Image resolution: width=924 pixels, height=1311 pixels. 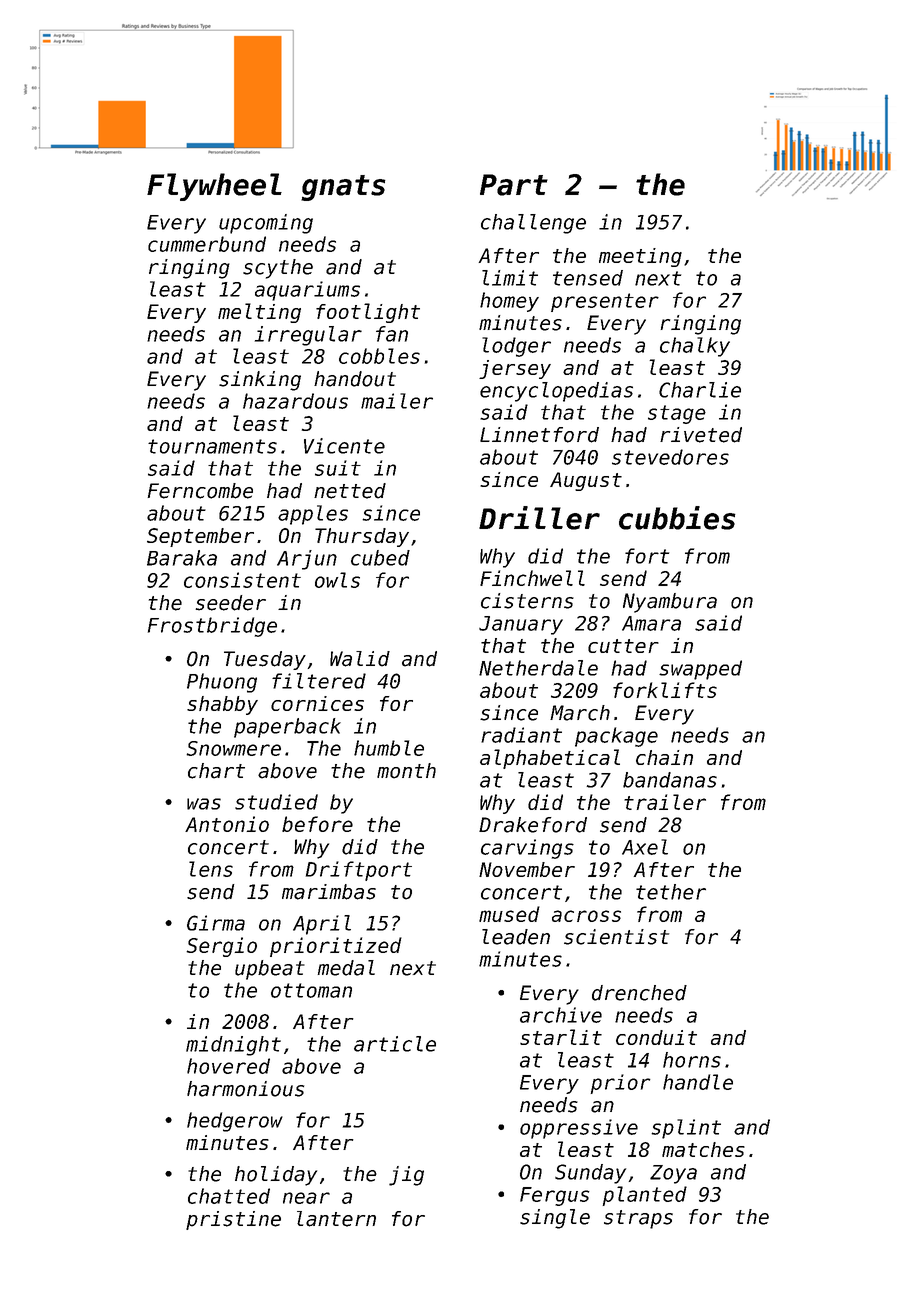 I want to click on horns, so click(x=692, y=1060).
